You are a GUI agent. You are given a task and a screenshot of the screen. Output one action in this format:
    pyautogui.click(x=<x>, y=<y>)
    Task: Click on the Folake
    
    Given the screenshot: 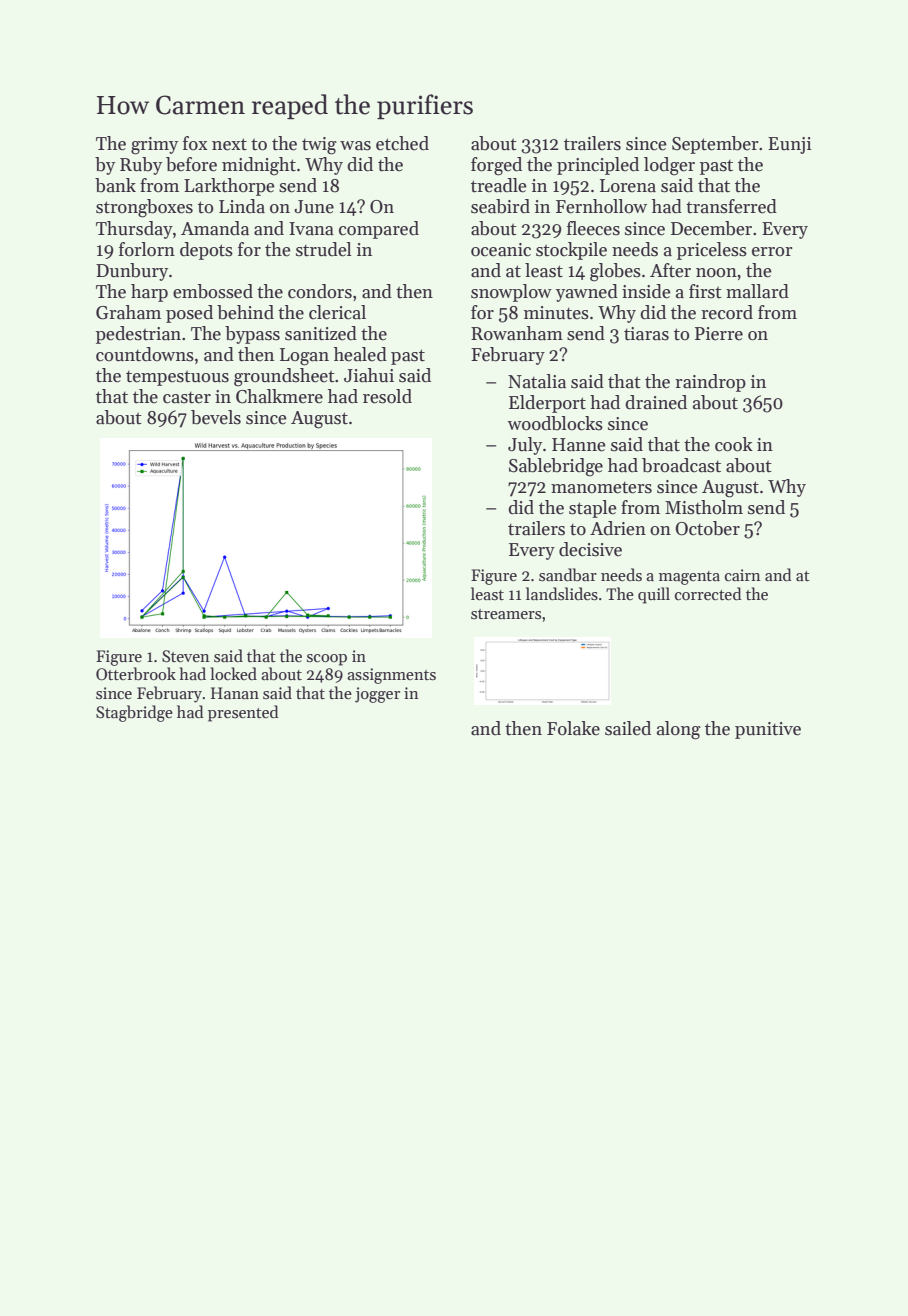 What is the action you would take?
    pyautogui.click(x=573, y=728)
